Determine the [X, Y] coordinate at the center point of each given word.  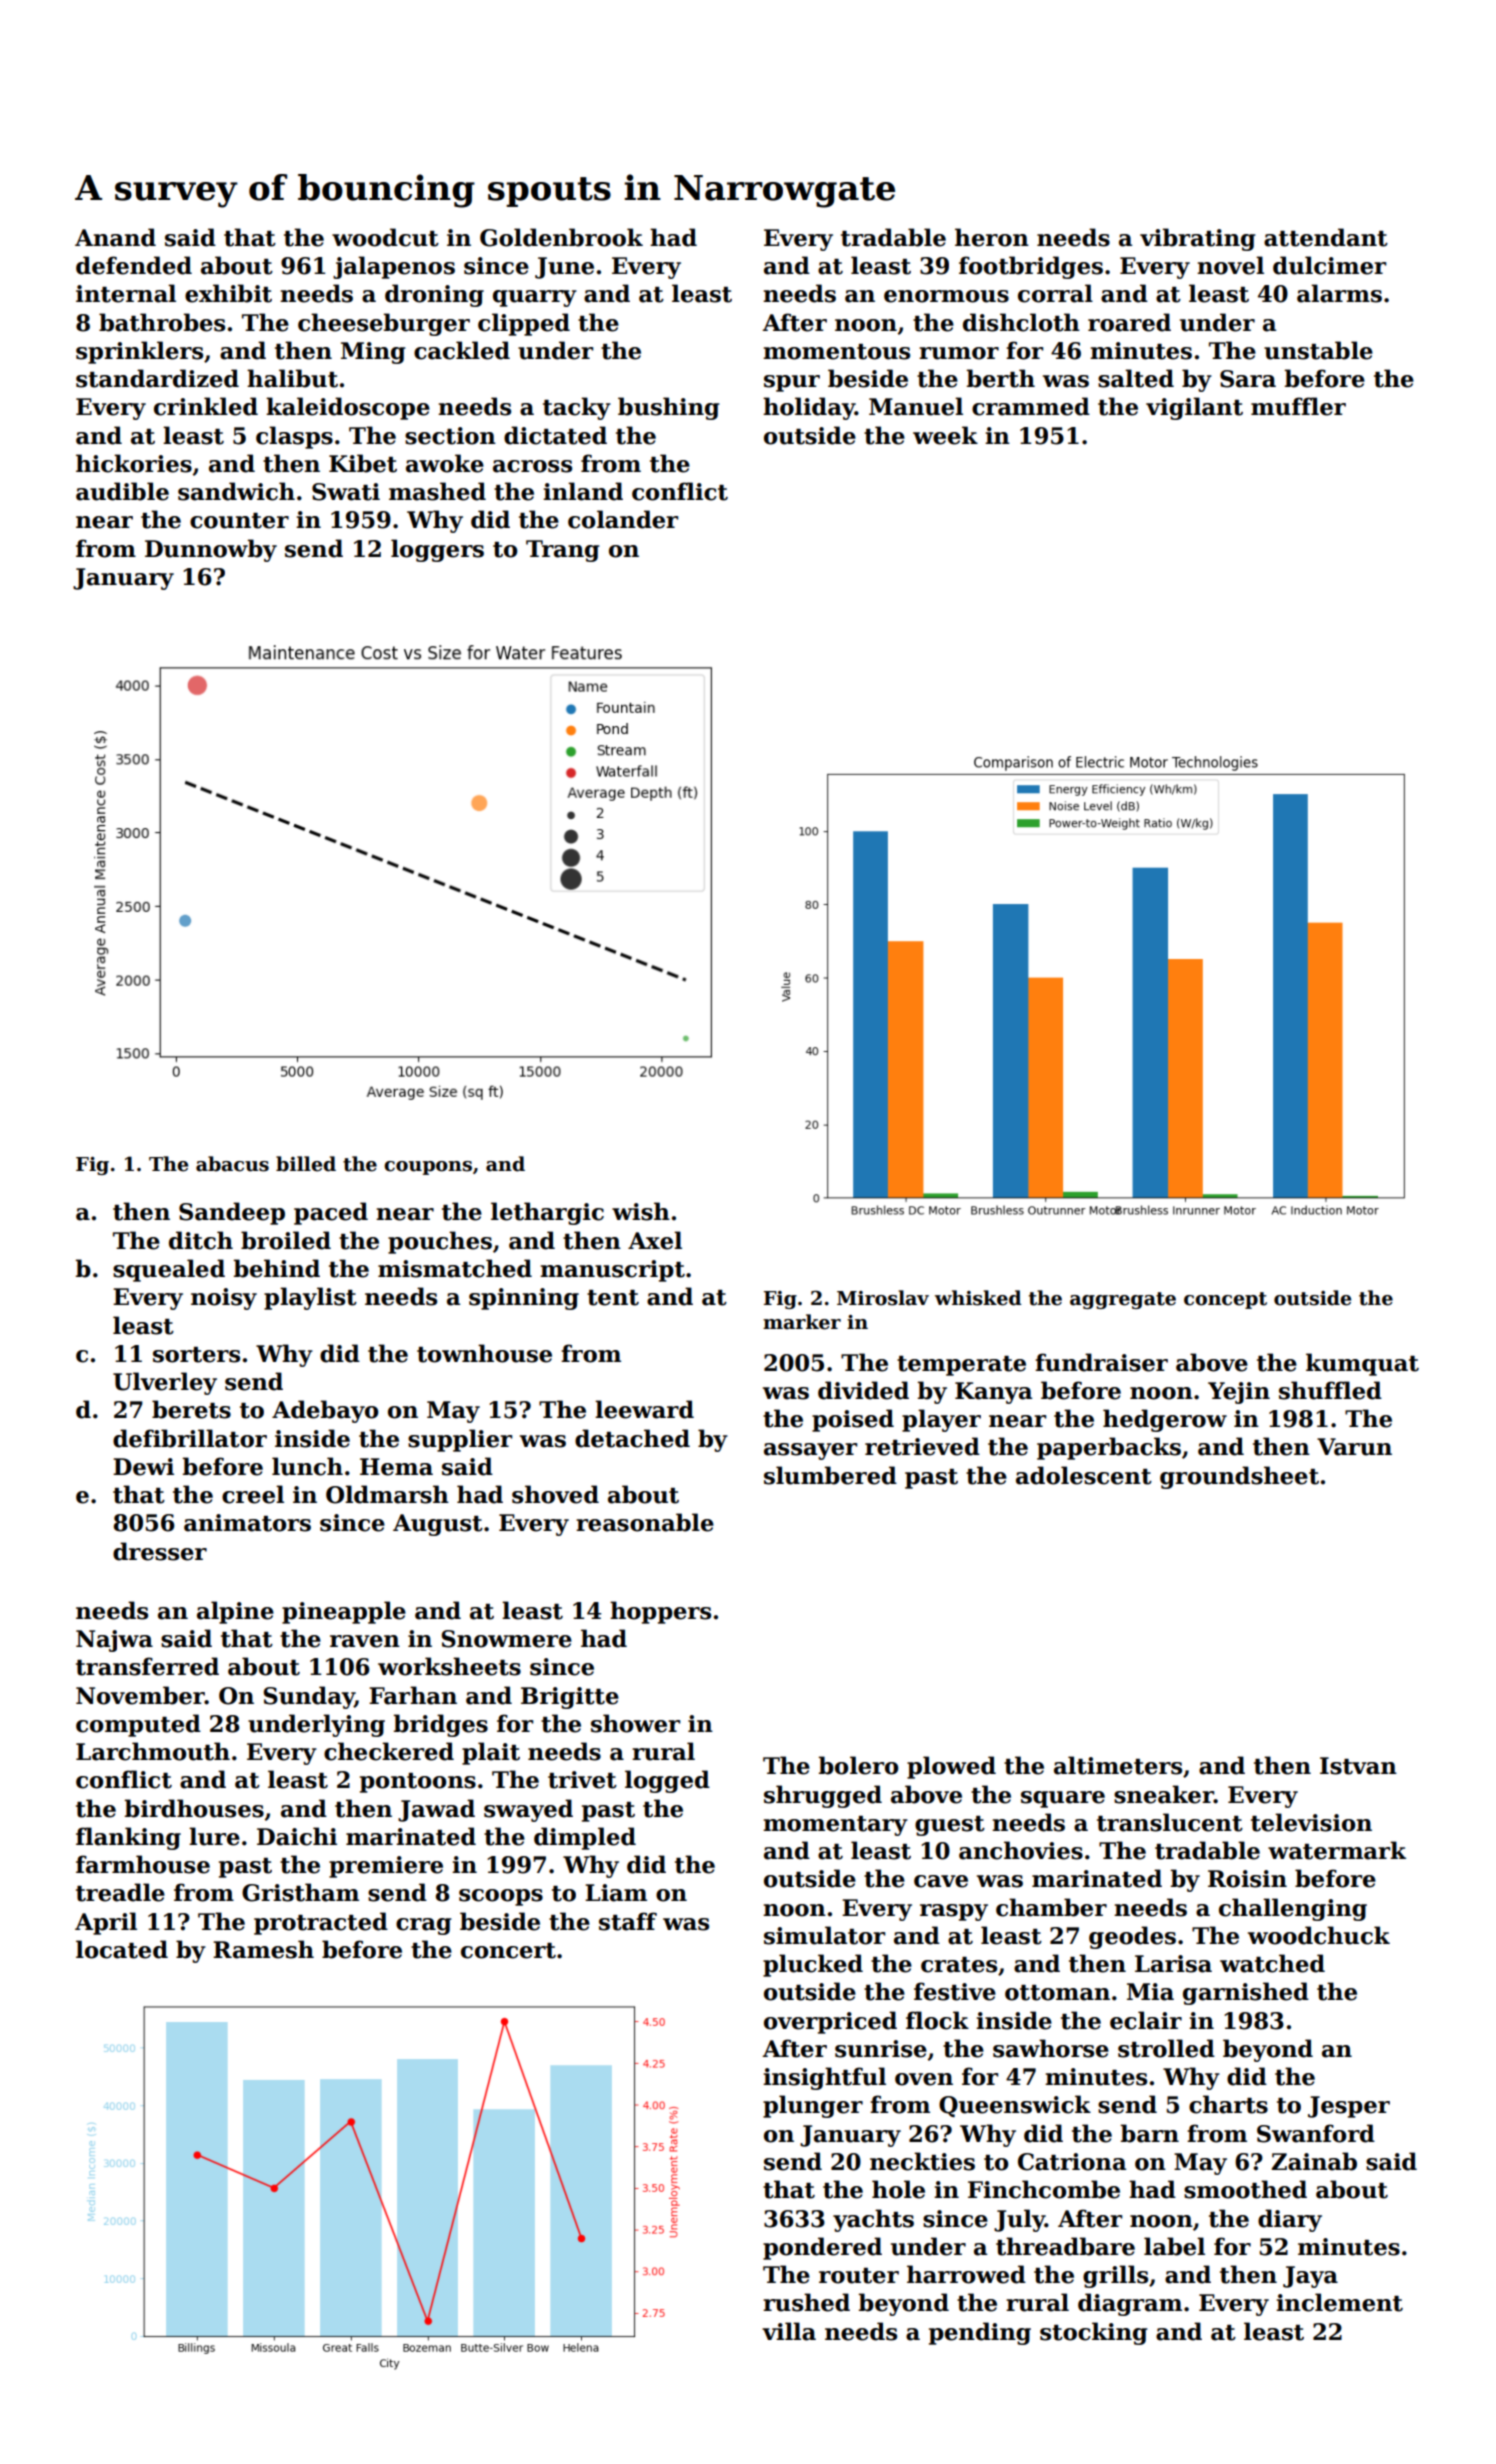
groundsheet [1239, 1477]
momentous [836, 352]
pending [980, 2333]
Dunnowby [211, 550]
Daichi [297, 1836]
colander [623, 519]
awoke [445, 463]
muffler [1298, 406]
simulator [824, 1935]
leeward [644, 1409]
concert [508, 1951]
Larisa [1173, 1964]
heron [992, 237]
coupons [428, 1168]
